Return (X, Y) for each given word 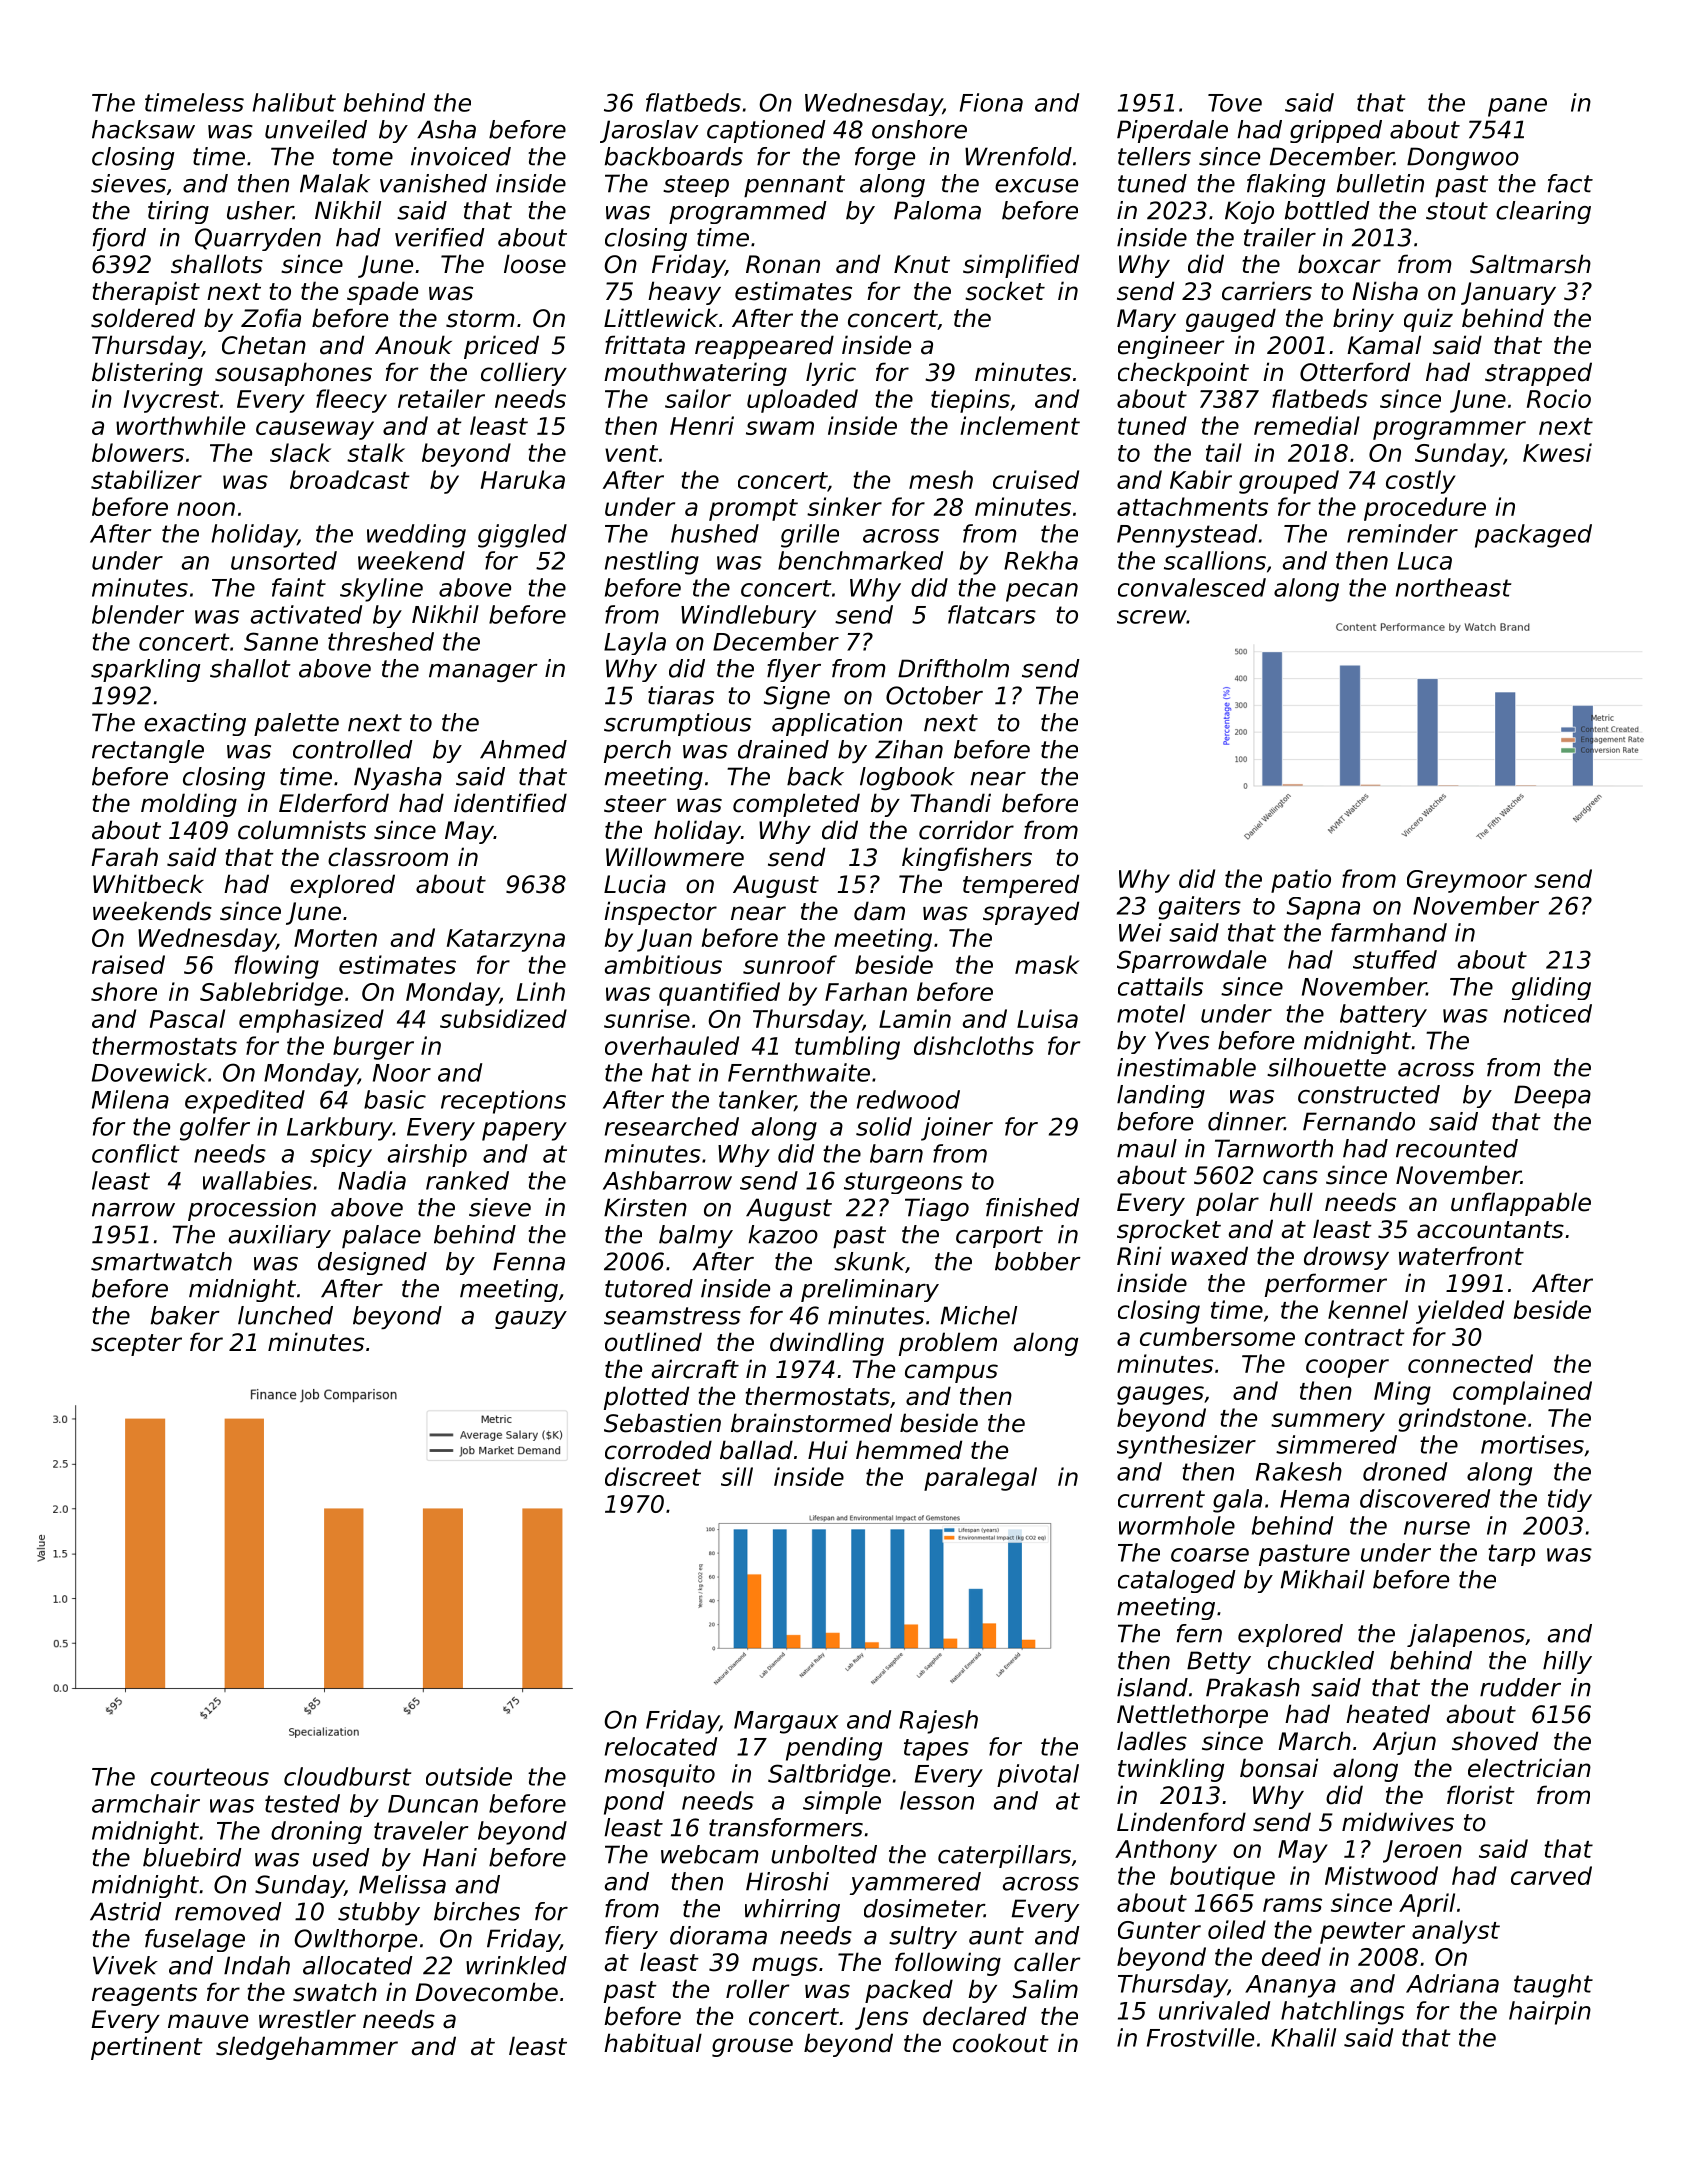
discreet (653, 1476)
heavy (684, 293)
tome (363, 157)
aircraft (695, 1369)
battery (1383, 1015)
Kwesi (1557, 452)
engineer (1171, 347)
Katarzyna (506, 940)
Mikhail (1323, 1579)
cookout (1001, 2043)
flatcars (992, 614)
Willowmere (675, 857)
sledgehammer (307, 2048)
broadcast (349, 479)
